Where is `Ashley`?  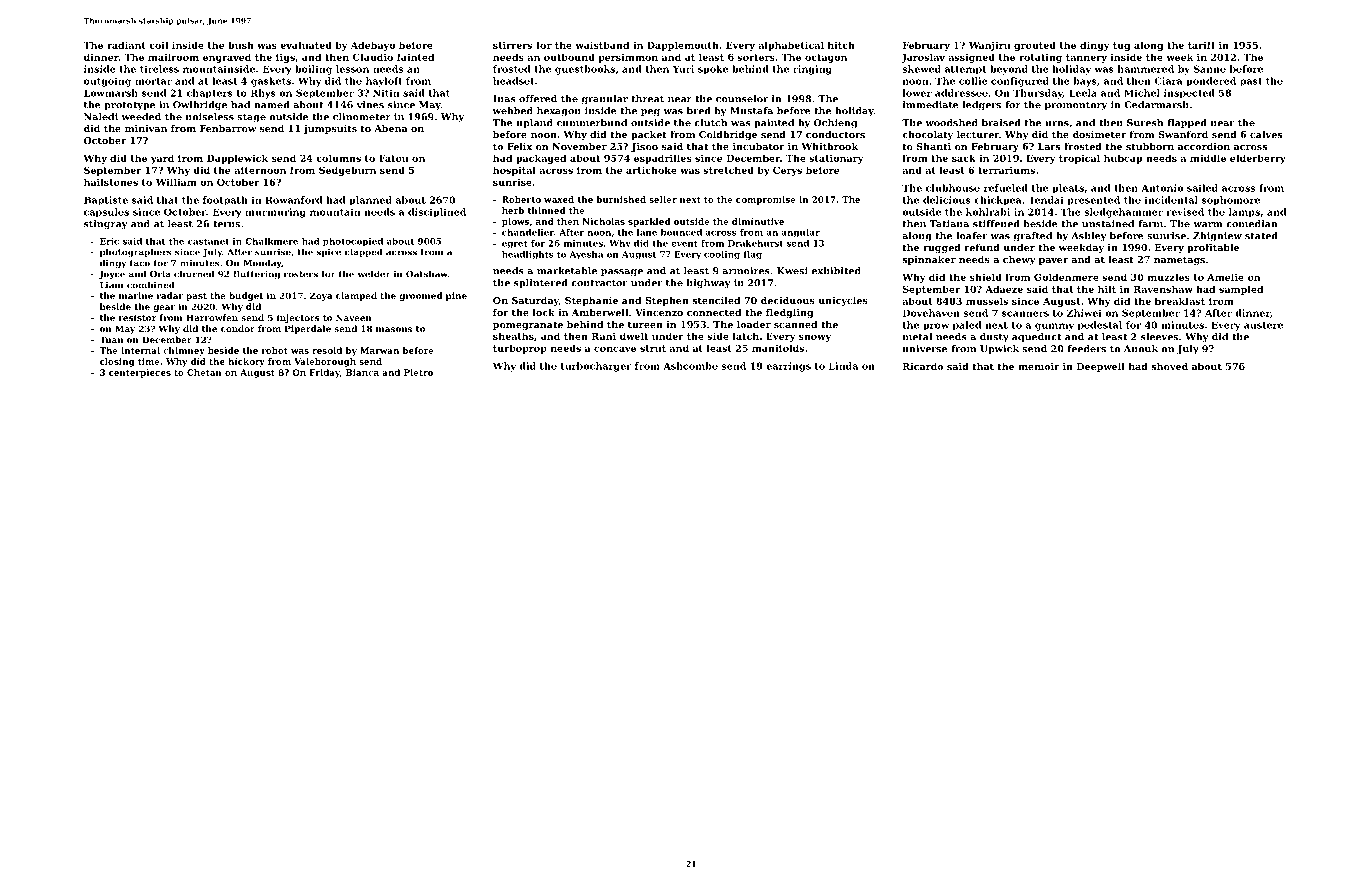
Ashley is located at coordinates (1089, 237).
